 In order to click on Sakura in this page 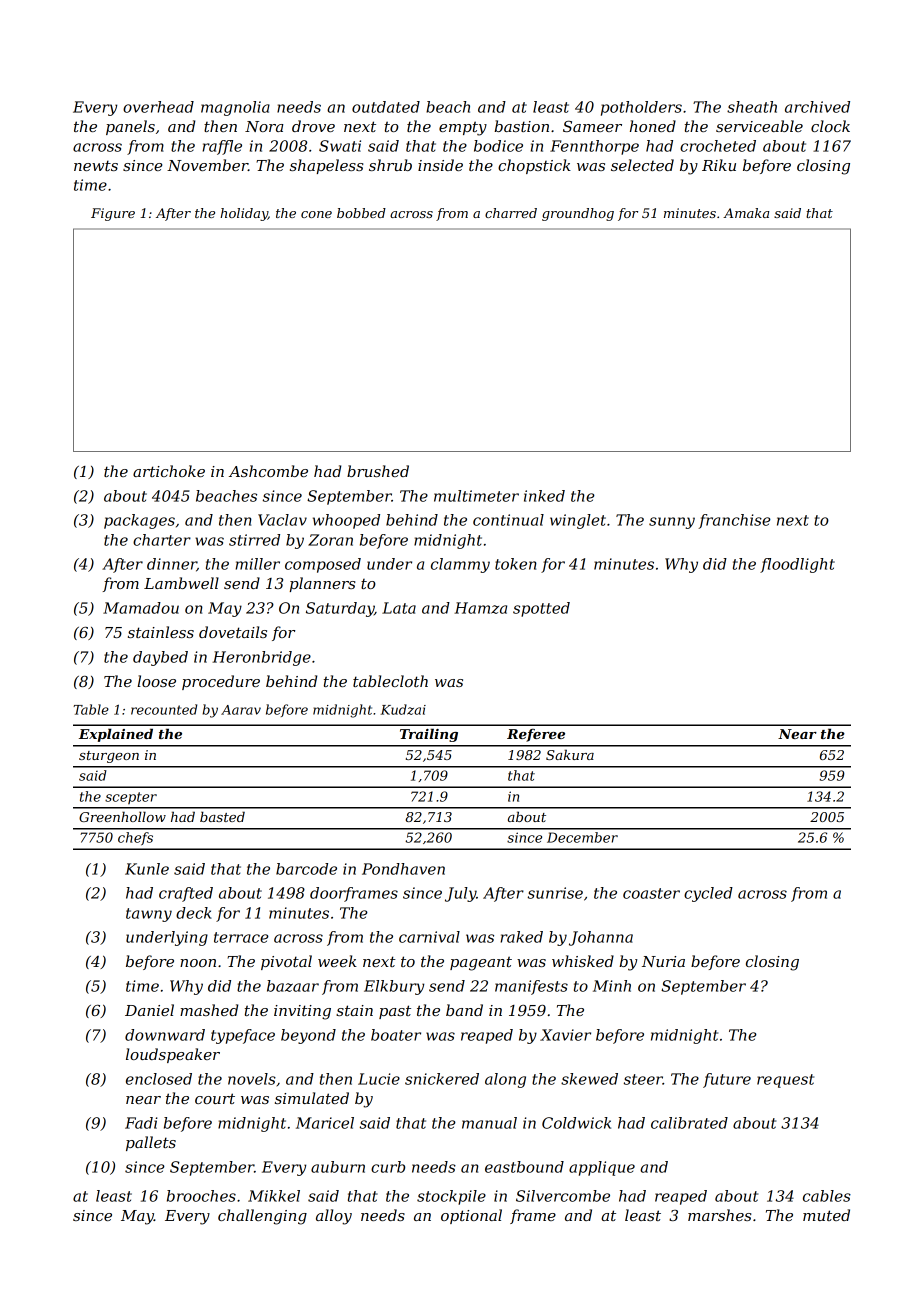, I will do `click(570, 754)`.
